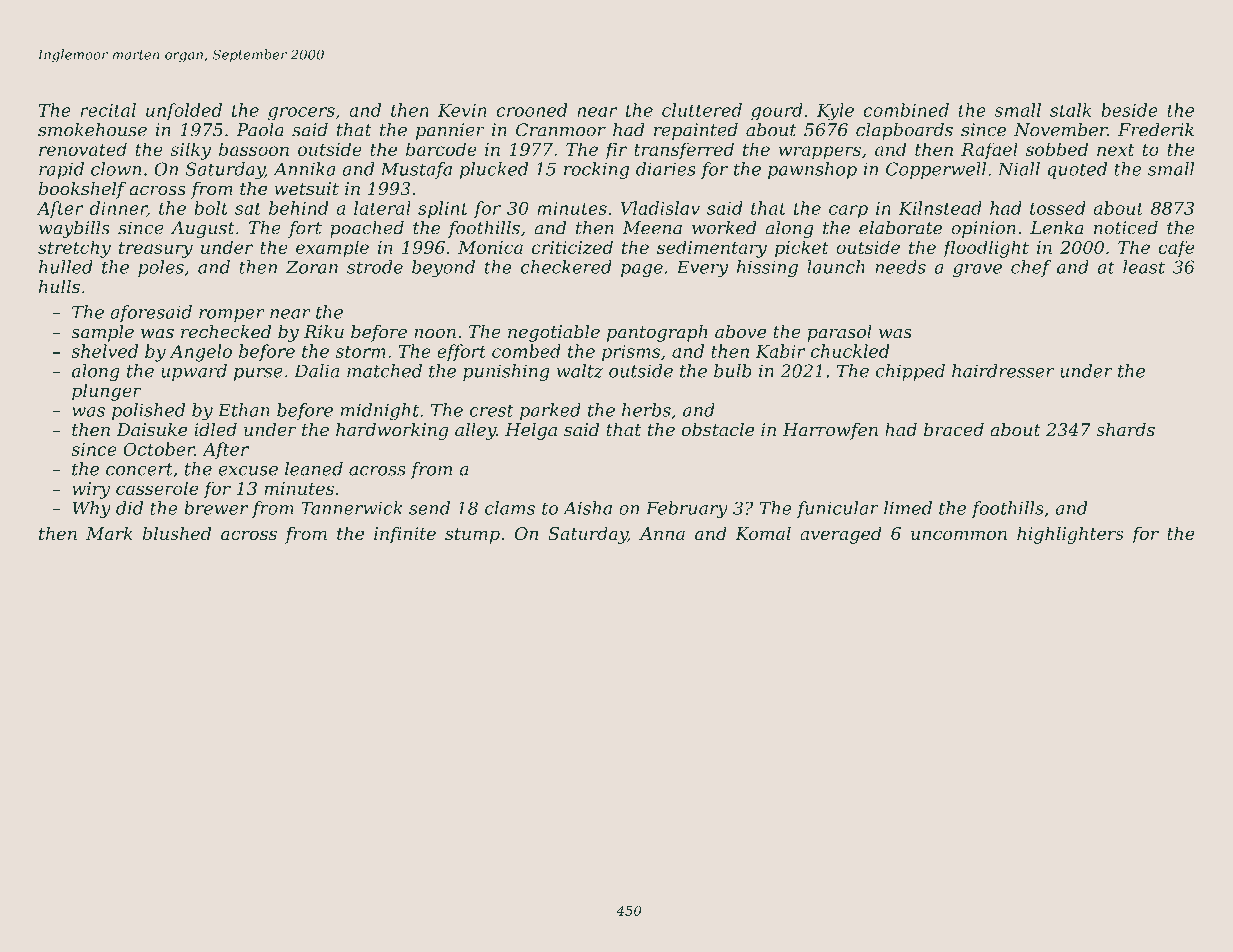 This image has width=1233, height=952. What do you see at coordinates (1070, 110) in the image?
I see `stalk` at bounding box center [1070, 110].
